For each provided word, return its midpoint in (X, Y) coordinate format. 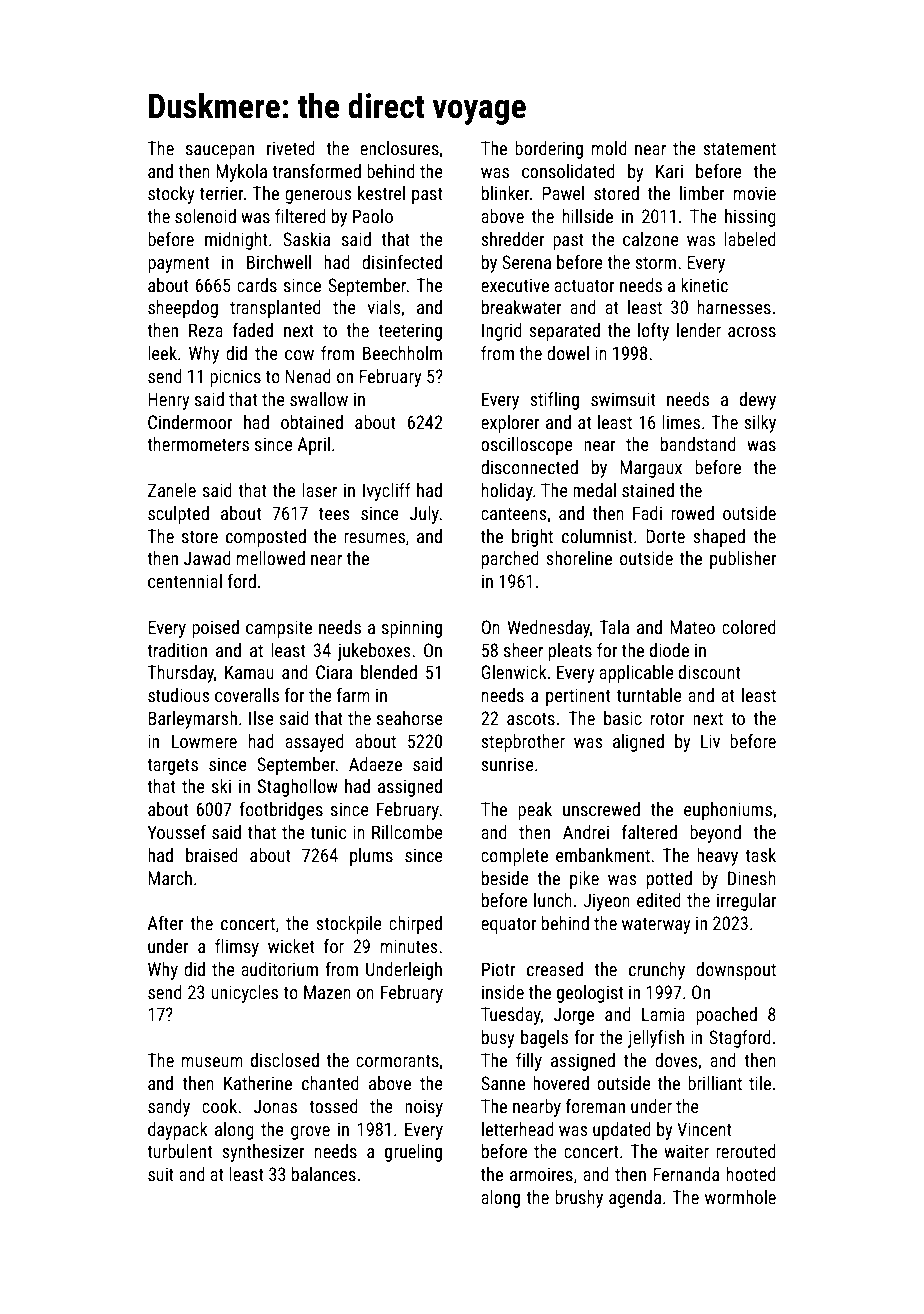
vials (384, 307)
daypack (178, 1131)
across (752, 332)
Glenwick (514, 672)
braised (212, 855)
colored (749, 627)
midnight (236, 241)
